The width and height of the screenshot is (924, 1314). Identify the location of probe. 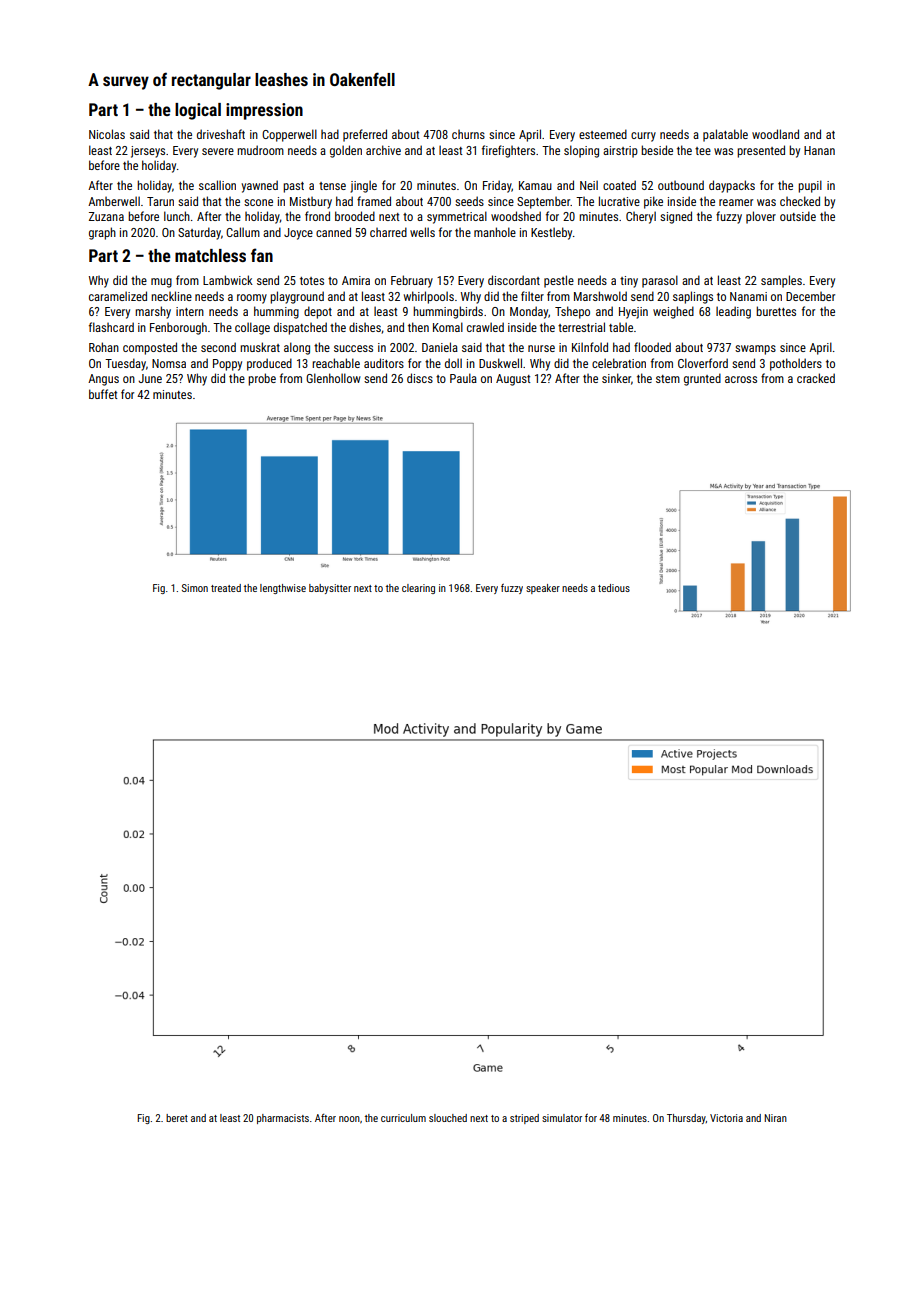
(262, 379).
